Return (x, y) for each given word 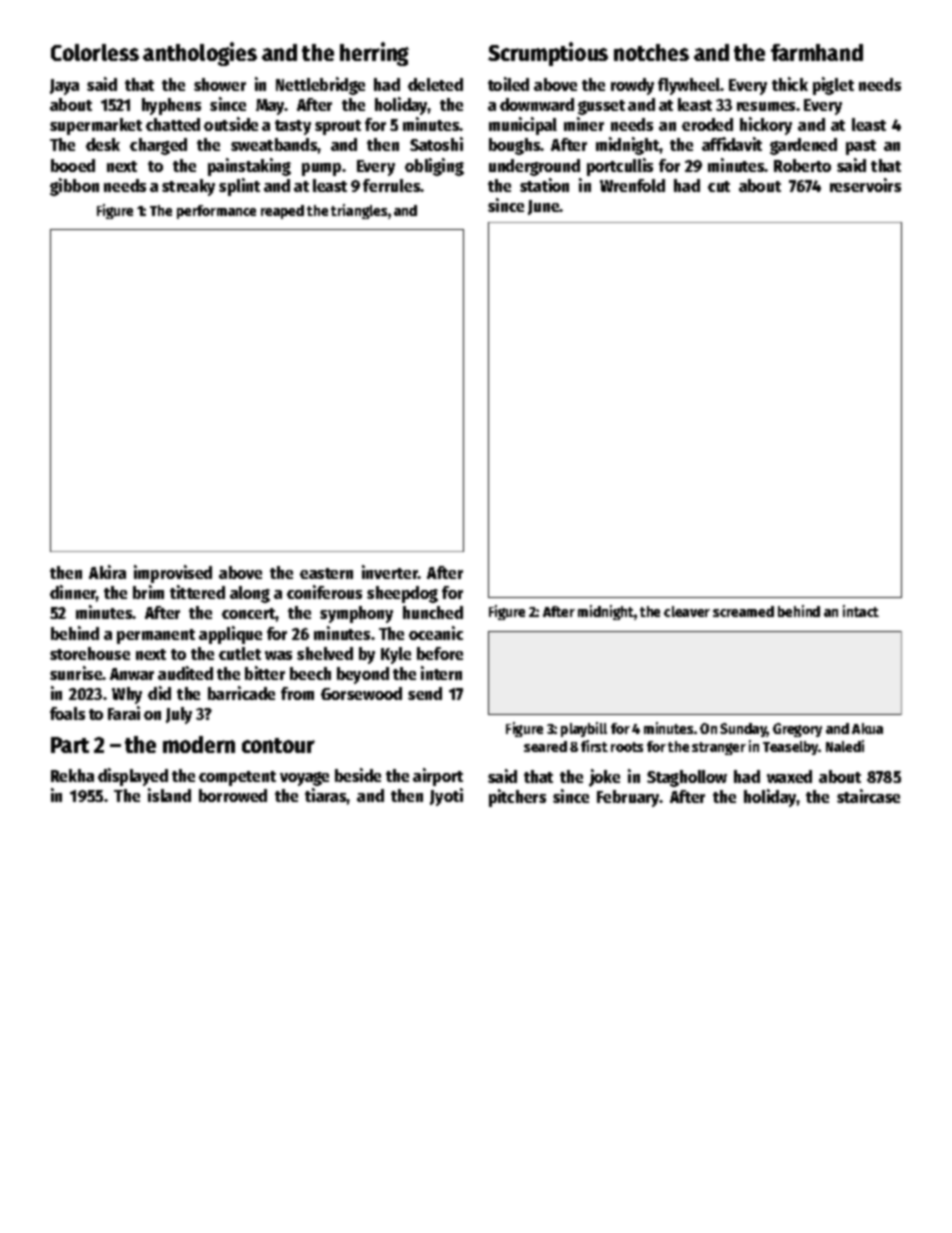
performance (216, 212)
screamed (743, 611)
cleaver (687, 611)
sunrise (76, 673)
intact (861, 611)
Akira (107, 572)
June (544, 207)
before (440, 653)
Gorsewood (361, 693)
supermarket (96, 126)
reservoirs (865, 185)
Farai (124, 713)
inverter (390, 572)
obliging (434, 167)
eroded (707, 124)
